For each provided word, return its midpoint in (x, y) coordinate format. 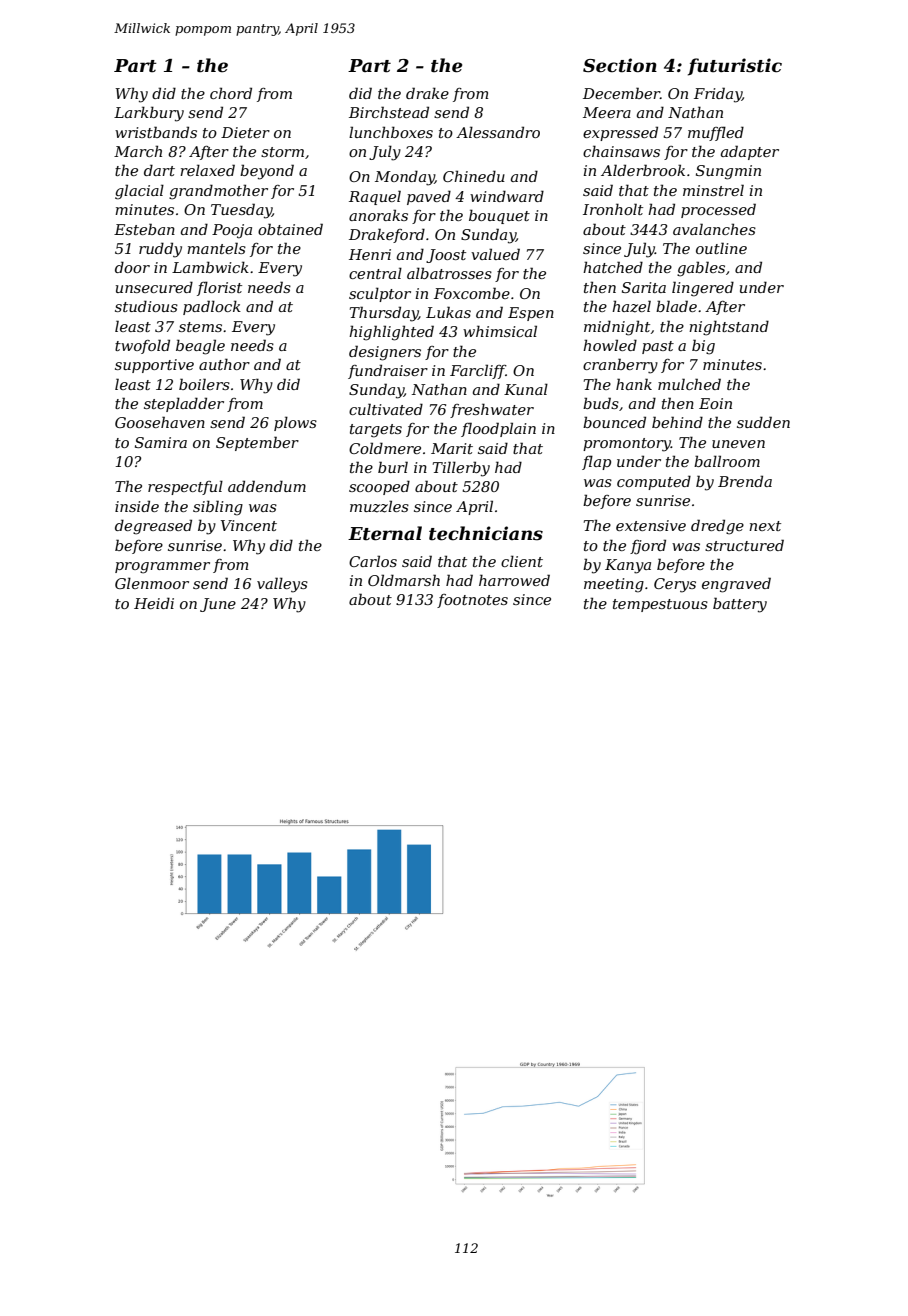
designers (385, 353)
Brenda (745, 481)
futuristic (735, 67)
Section (620, 65)
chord (231, 93)
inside (137, 506)
